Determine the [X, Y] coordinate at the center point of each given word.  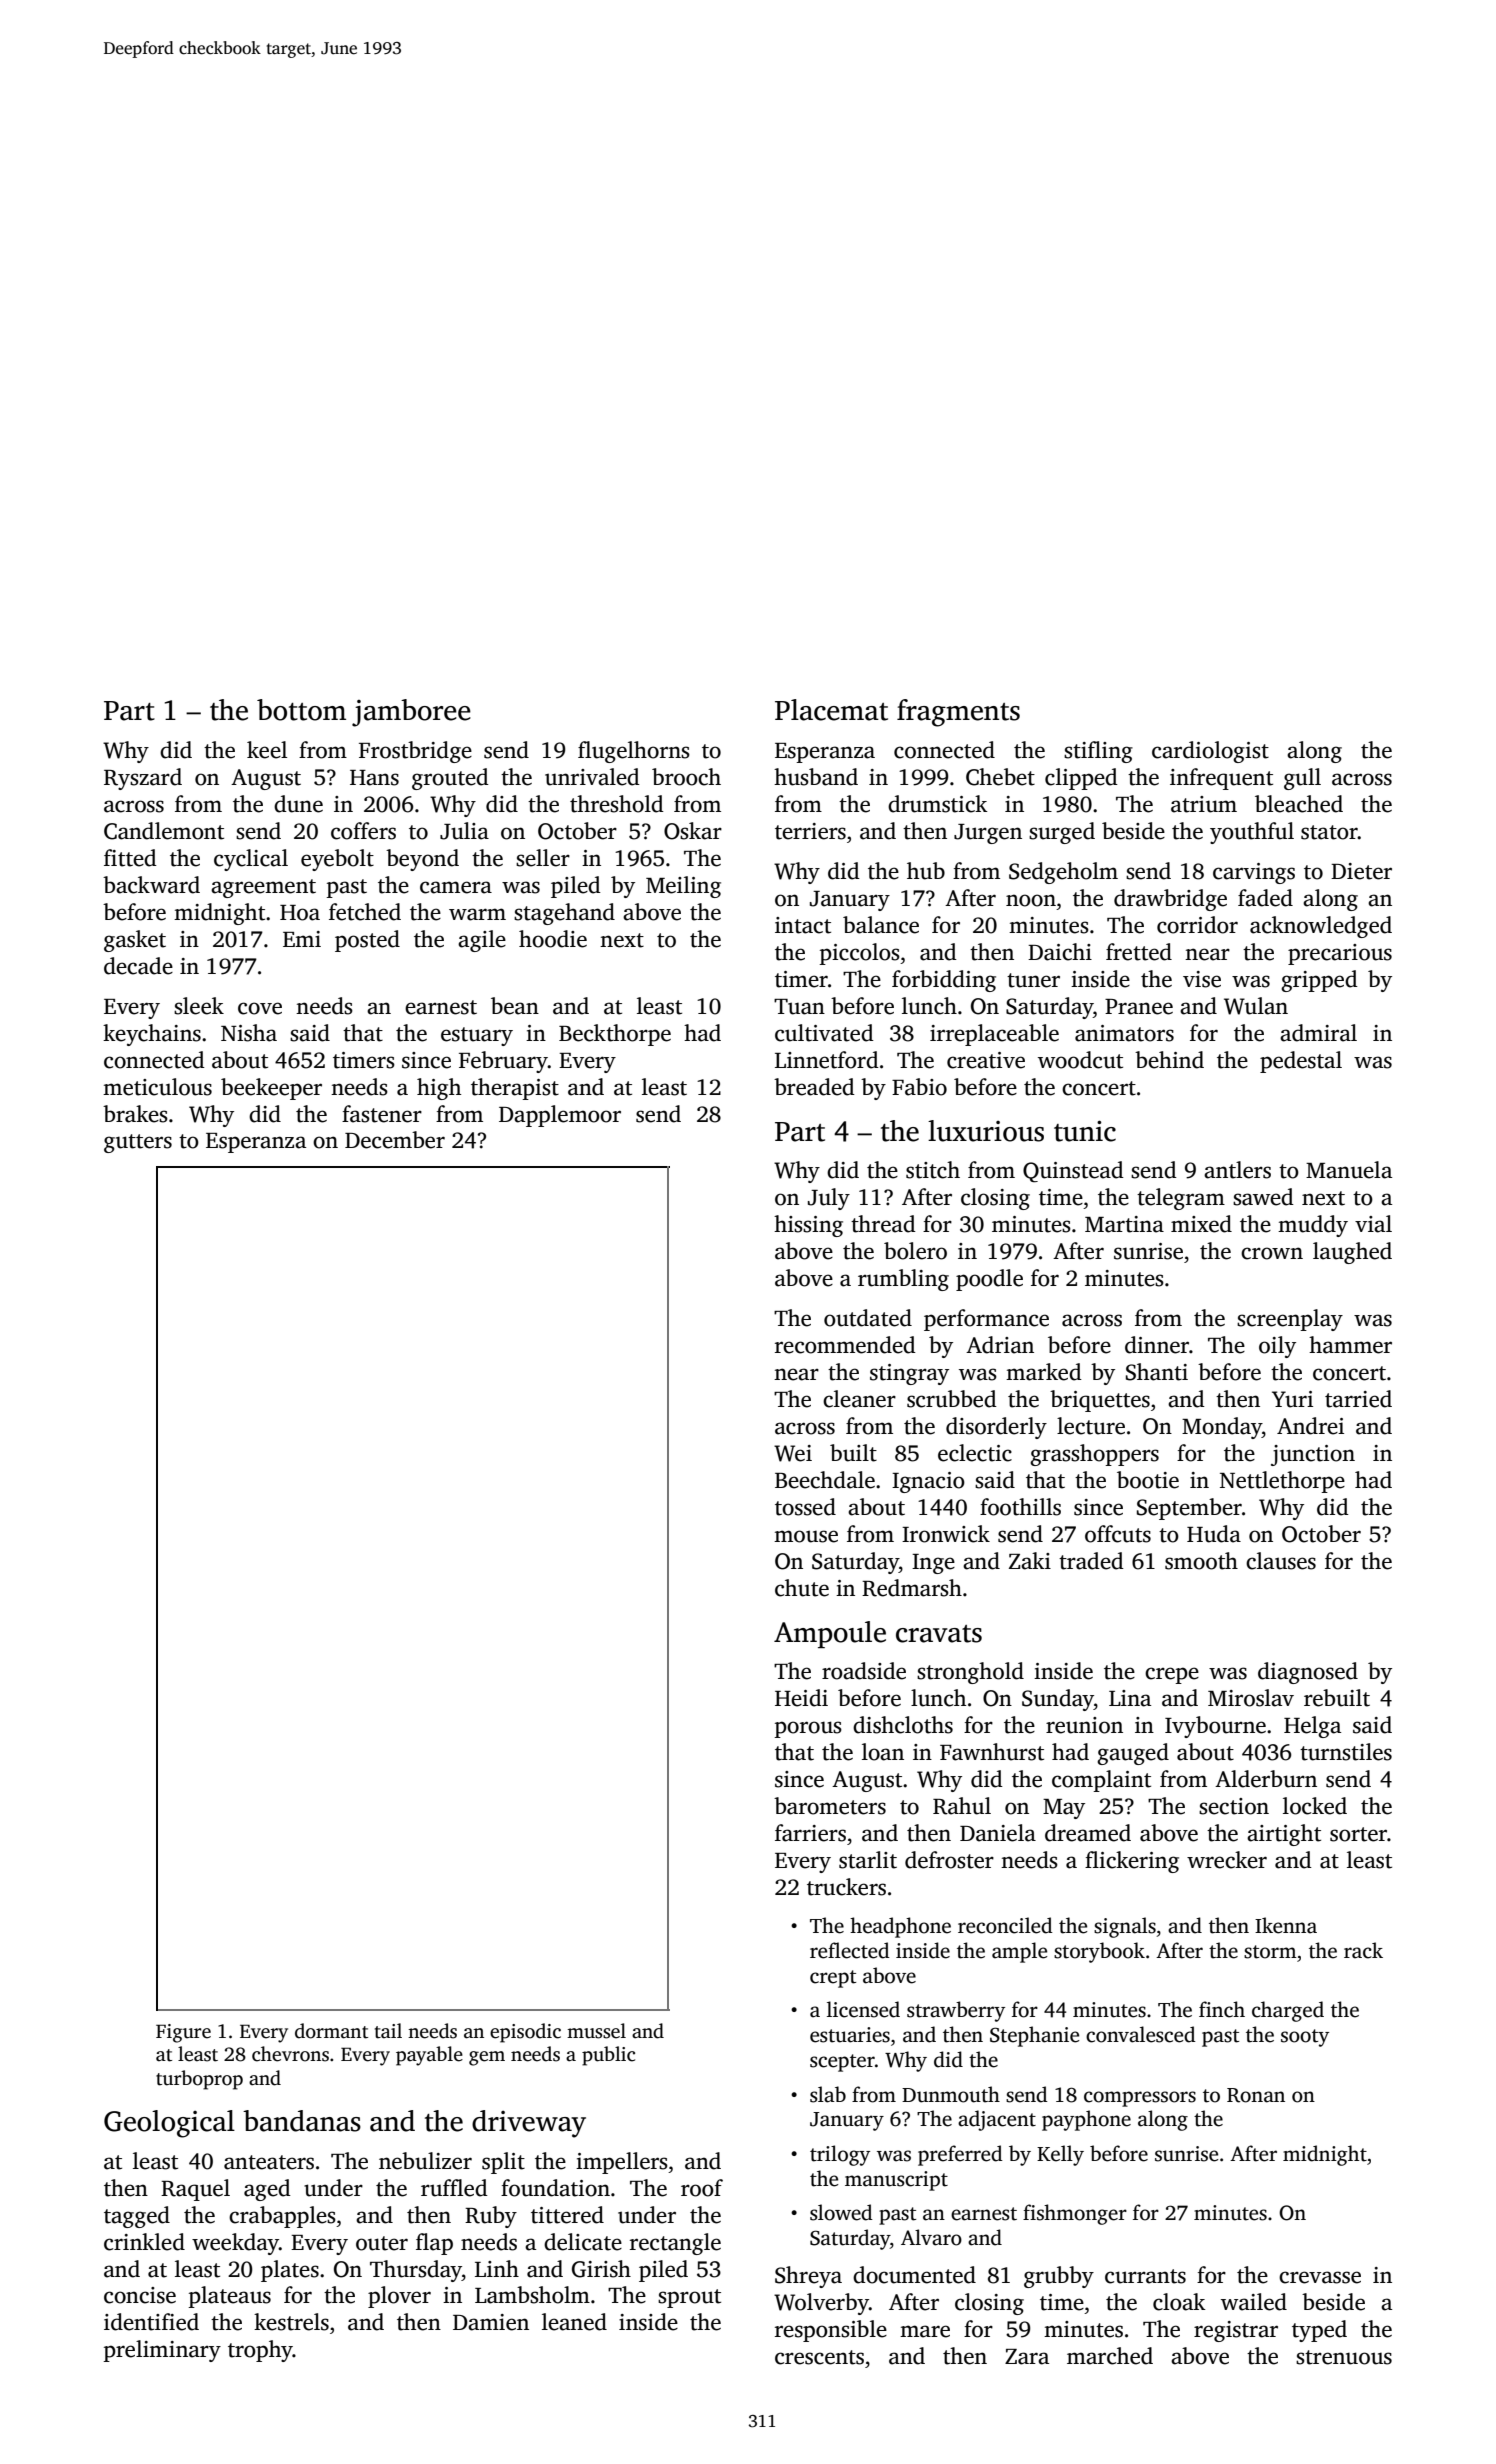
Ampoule [830, 1634]
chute [802, 1588]
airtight [1284, 1835]
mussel [596, 2031]
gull [1302, 779]
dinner [1157, 1345]
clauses [1281, 1561]
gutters [138, 1143]
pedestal [1301, 1062]
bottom [301, 710]
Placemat [831, 710]
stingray [909, 1374]
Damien [491, 2322]
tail [388, 2031]
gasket [135, 941]
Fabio [919, 1087]
